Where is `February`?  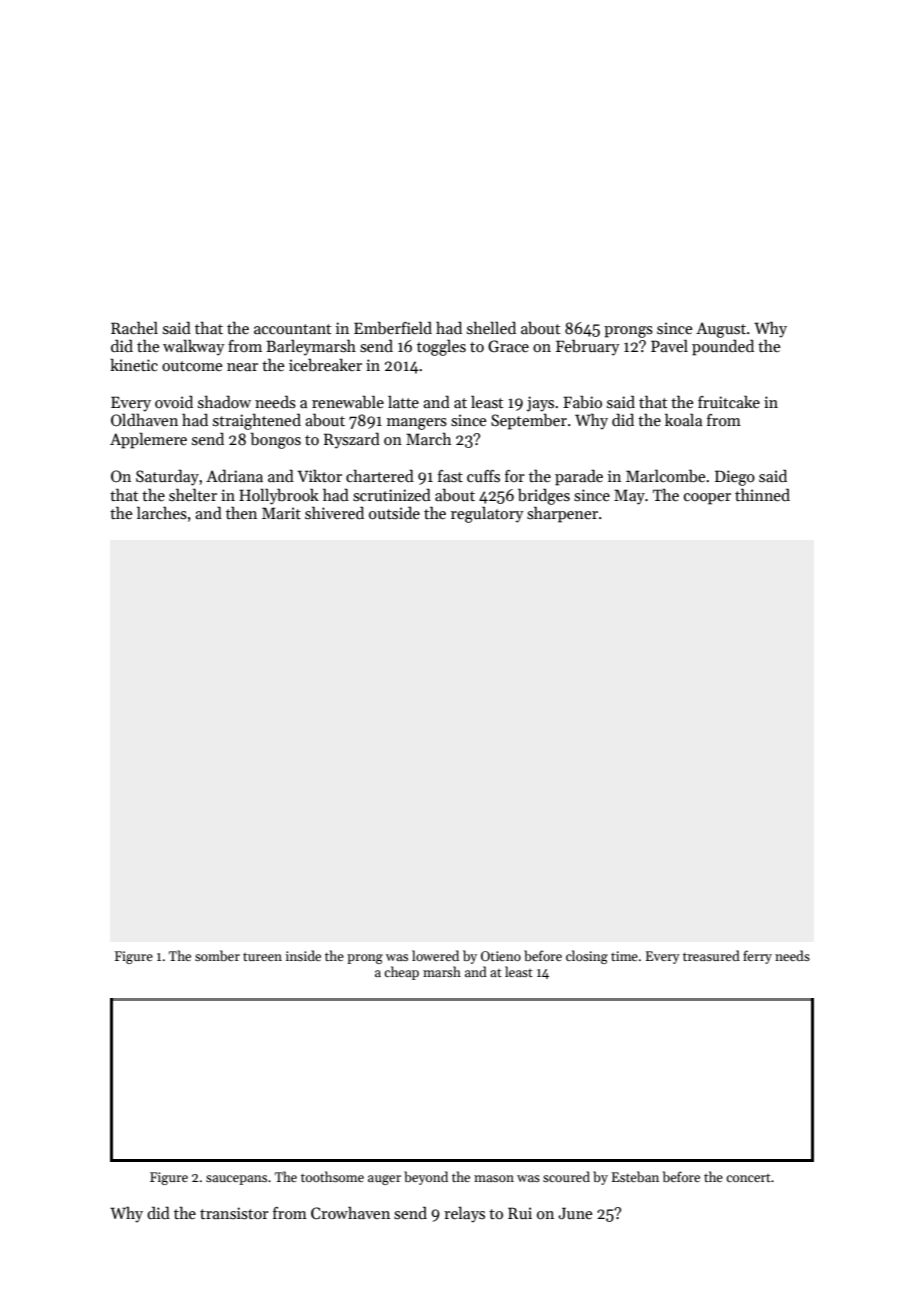 February is located at coordinates (588, 347).
